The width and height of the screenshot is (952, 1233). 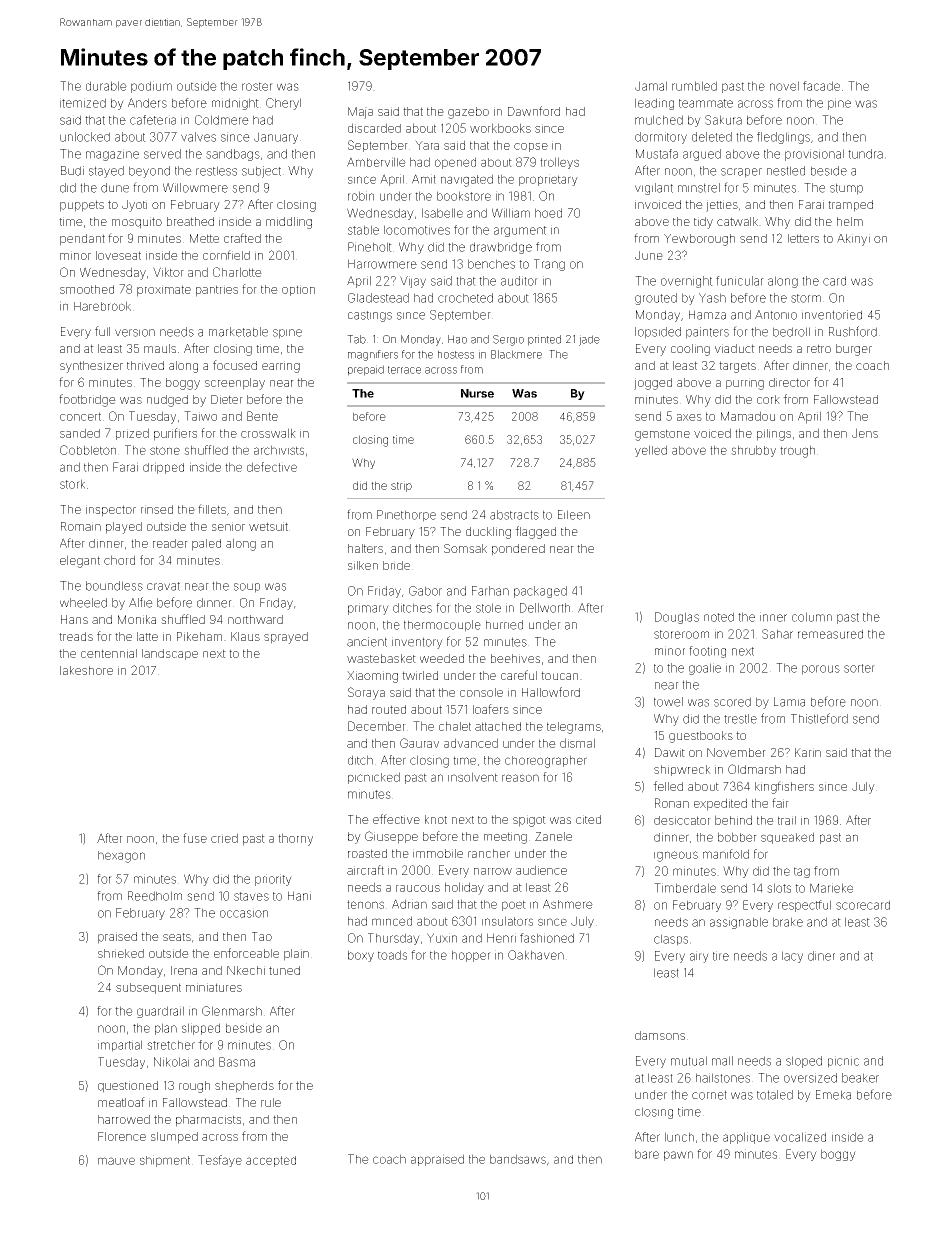 I want to click on facade, so click(x=821, y=86).
